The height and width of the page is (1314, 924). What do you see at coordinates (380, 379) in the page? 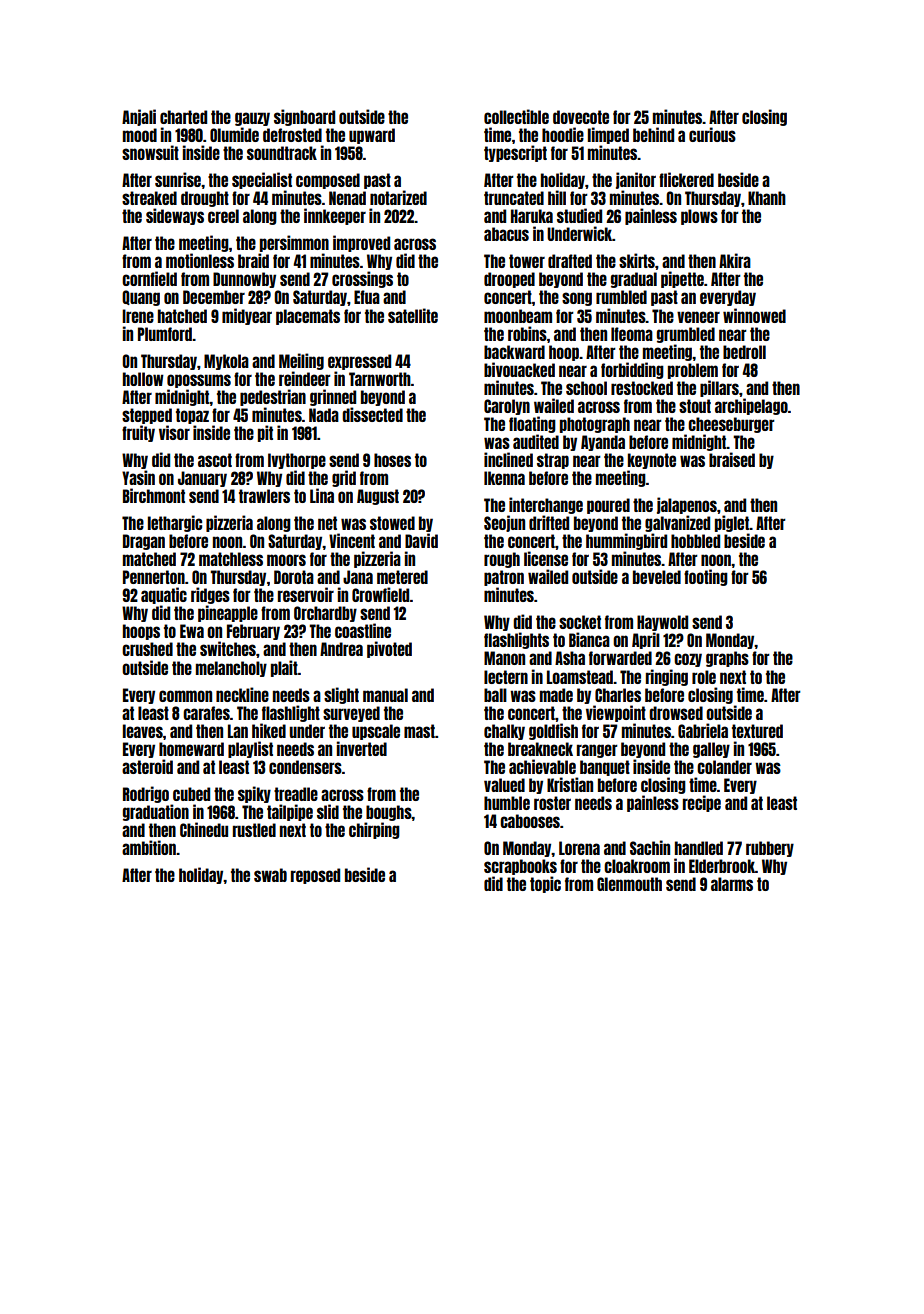
I see `Tarnworth` at bounding box center [380, 379].
